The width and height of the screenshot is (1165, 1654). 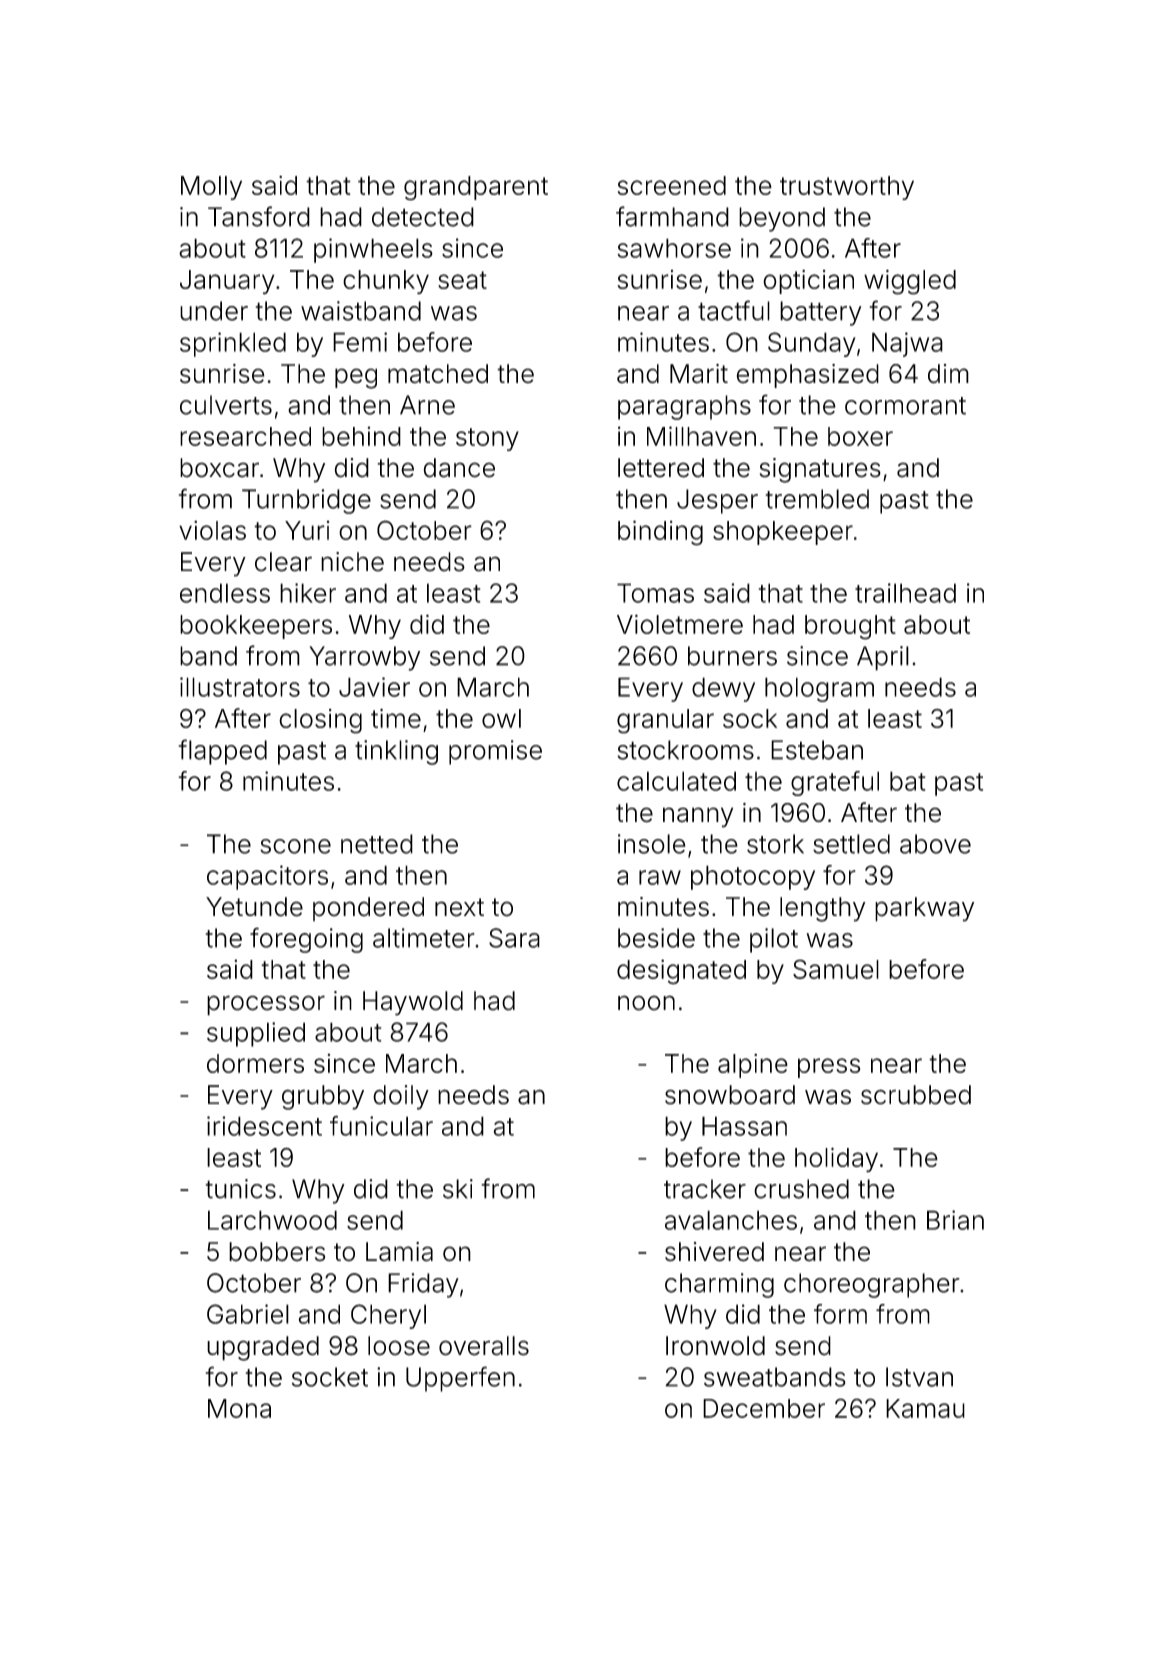 I want to click on Cheryl, so click(x=388, y=1316).
